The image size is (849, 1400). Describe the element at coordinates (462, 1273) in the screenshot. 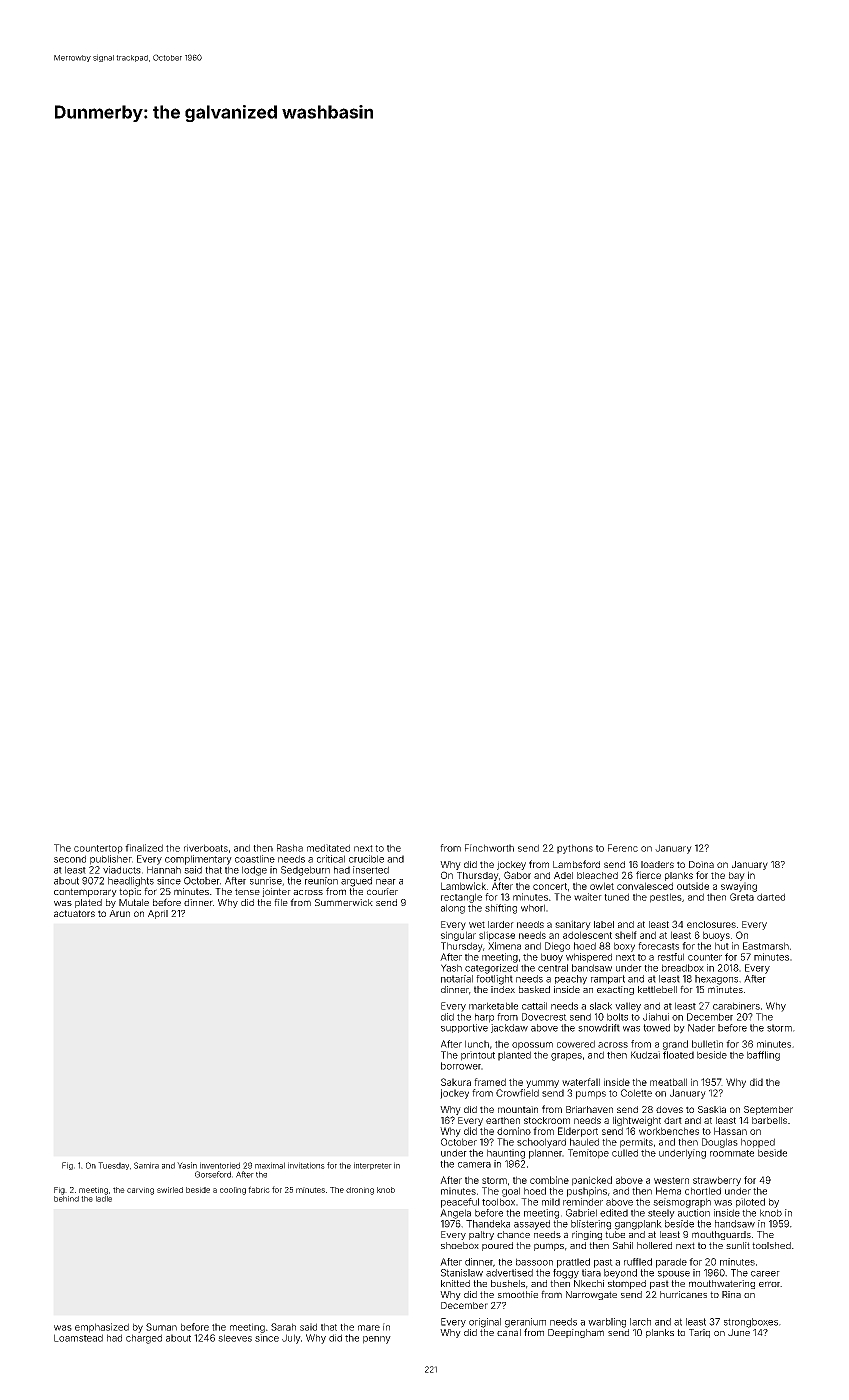

I see `Stanislaw` at that location.
